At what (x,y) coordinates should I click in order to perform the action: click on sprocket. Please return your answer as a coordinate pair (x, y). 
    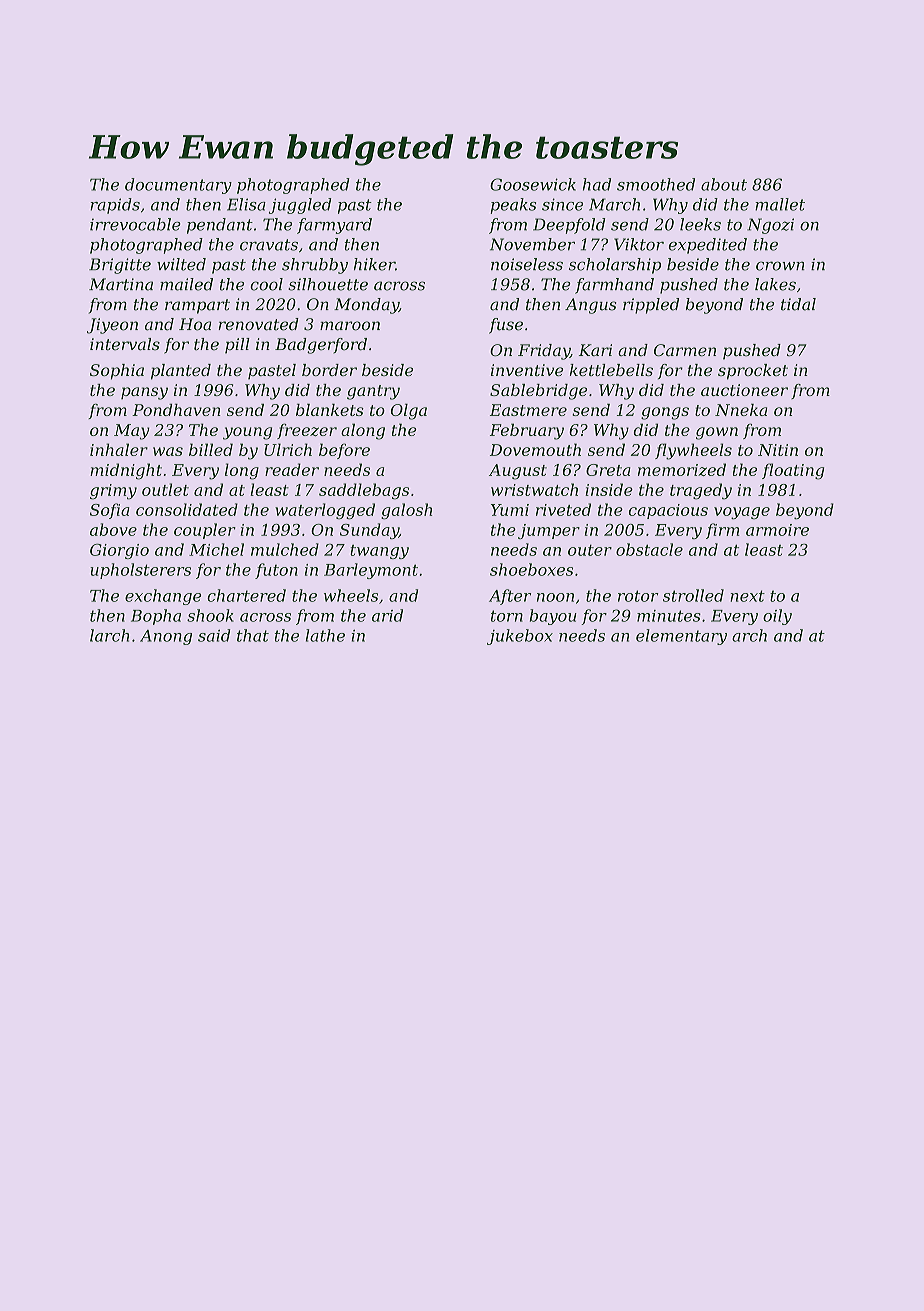
    Looking at the image, I should click on (753, 372).
